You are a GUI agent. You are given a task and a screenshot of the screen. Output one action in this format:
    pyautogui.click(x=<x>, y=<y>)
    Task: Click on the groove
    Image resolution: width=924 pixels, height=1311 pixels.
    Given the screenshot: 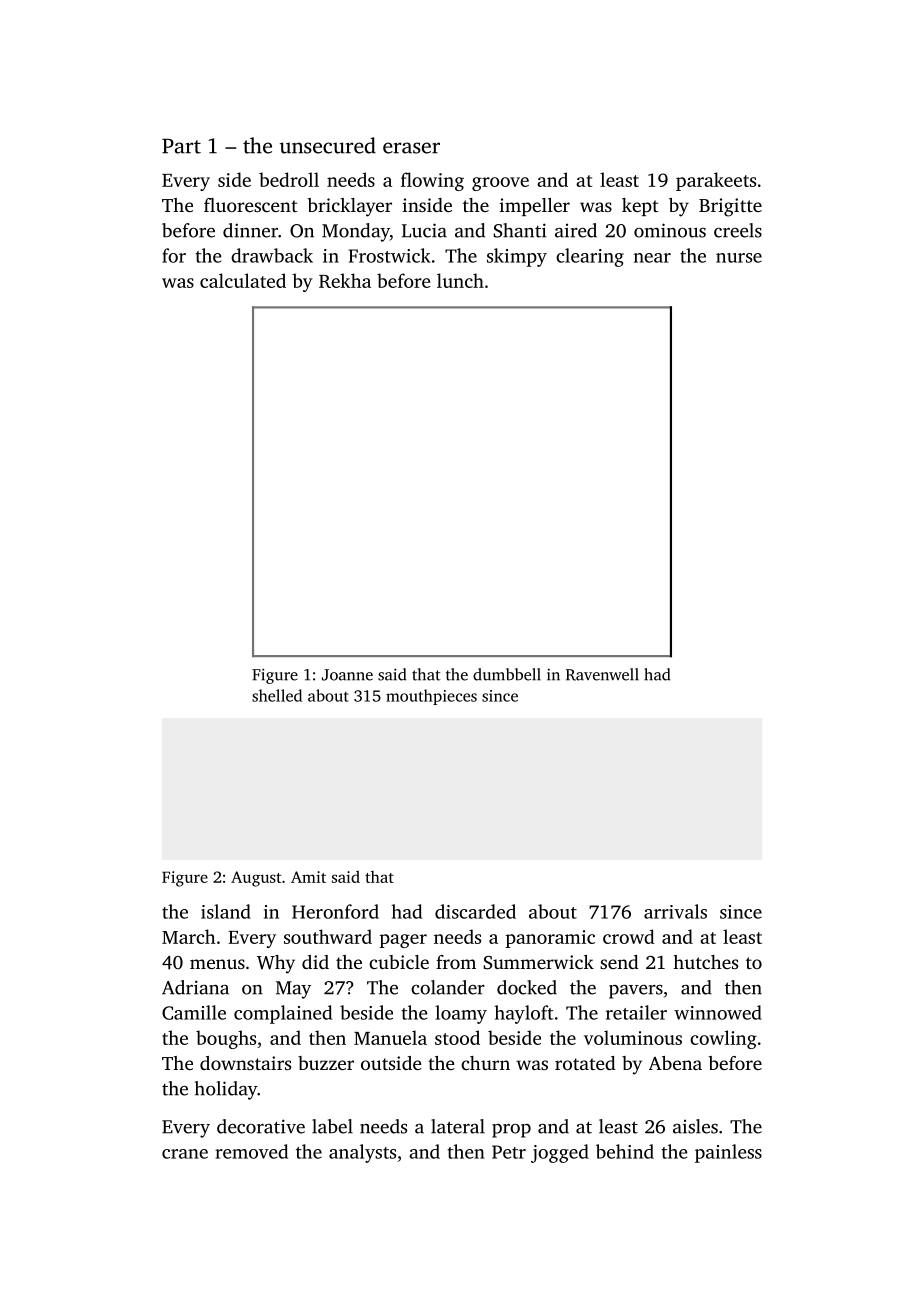 What is the action you would take?
    pyautogui.click(x=500, y=184)
